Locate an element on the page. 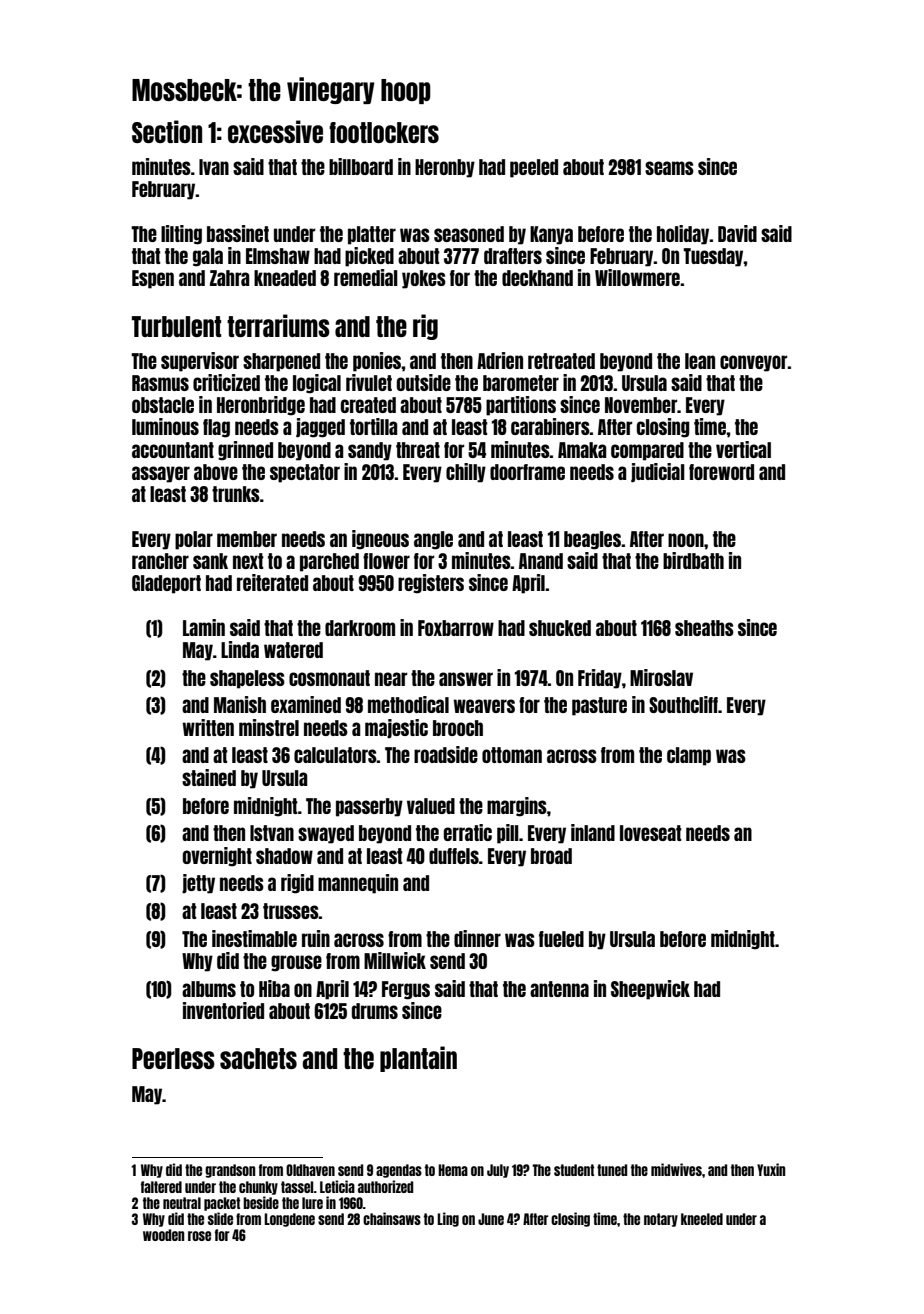 This image has height=1314, width=924. Friday is located at coordinates (600, 679).
